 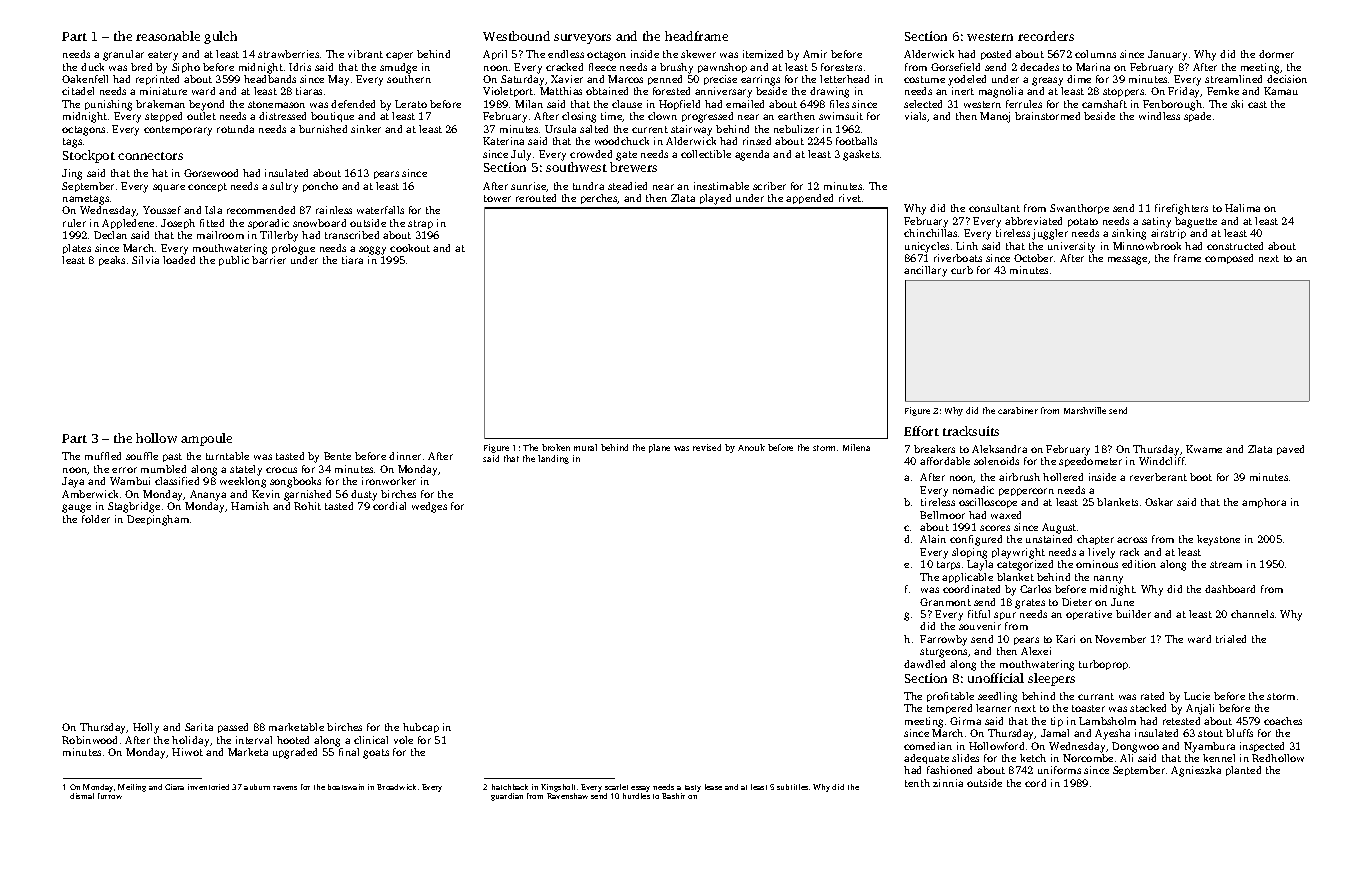 I want to click on gulch, so click(x=220, y=37).
